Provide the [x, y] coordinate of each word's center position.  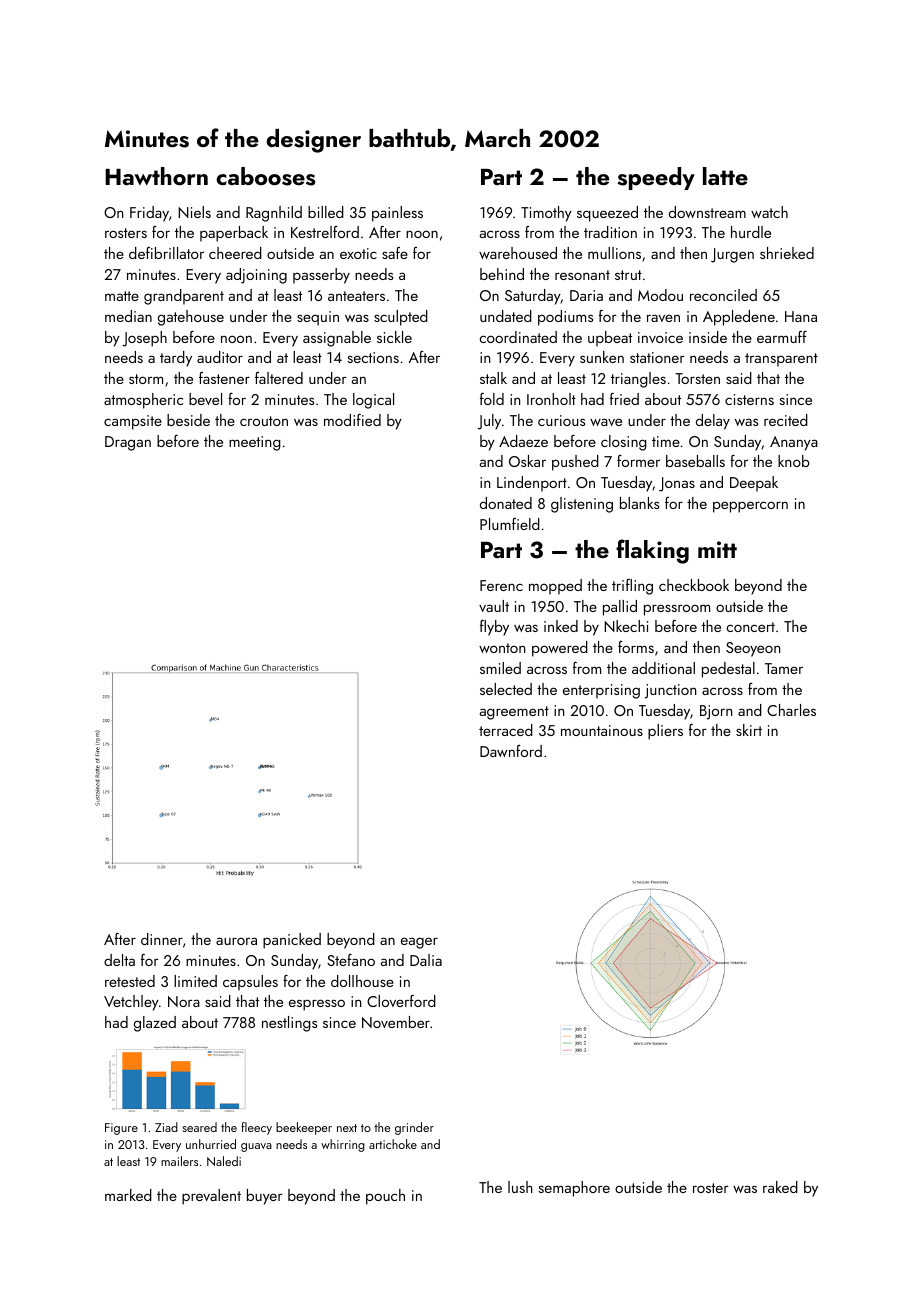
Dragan [128, 443]
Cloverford [401, 1001]
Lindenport [532, 484]
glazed [155, 1024]
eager [419, 943]
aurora [236, 941]
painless [397, 214]
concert [750, 627]
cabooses [265, 176]
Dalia [426, 960]
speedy [656, 178]
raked [780, 1187]
